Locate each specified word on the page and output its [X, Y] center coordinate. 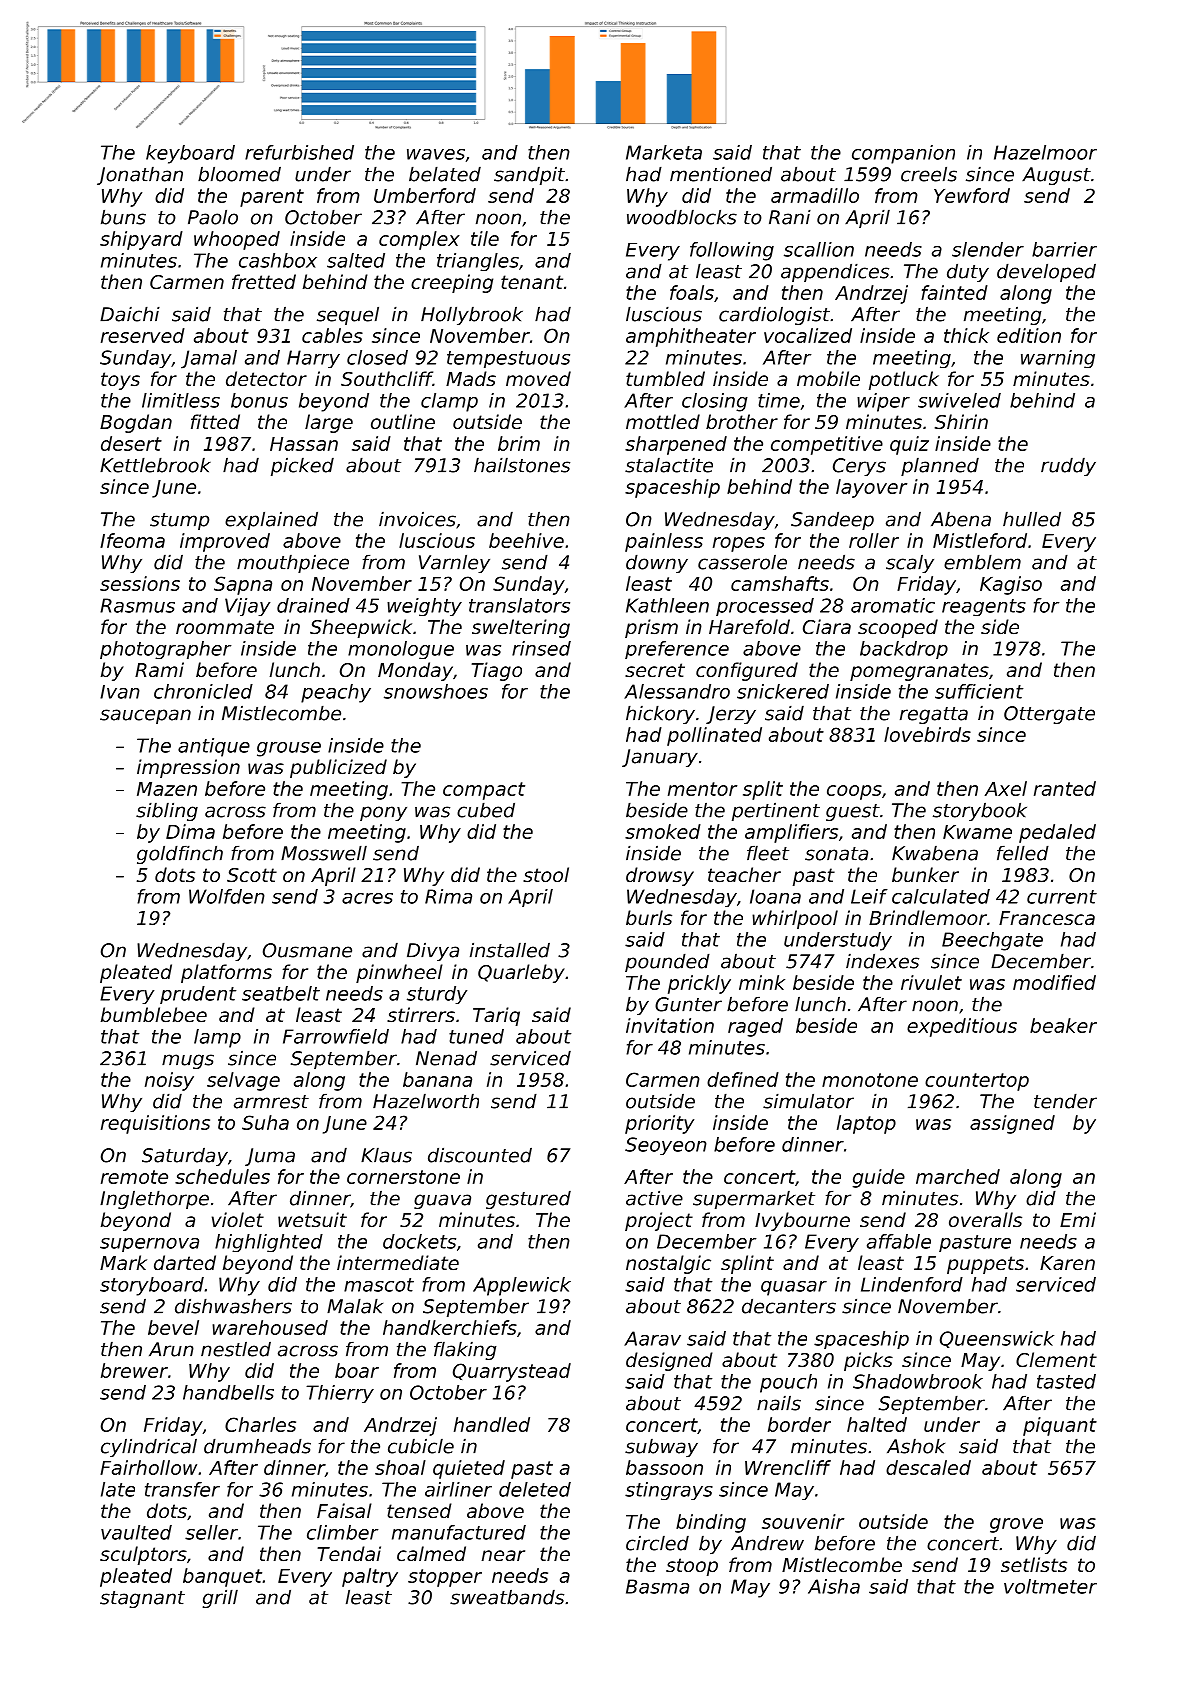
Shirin [961, 421]
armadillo [815, 195]
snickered [783, 691]
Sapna [243, 585]
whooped [237, 240]
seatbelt [281, 993]
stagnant [142, 1599]
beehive [526, 540]
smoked [663, 831]
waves [436, 154]
